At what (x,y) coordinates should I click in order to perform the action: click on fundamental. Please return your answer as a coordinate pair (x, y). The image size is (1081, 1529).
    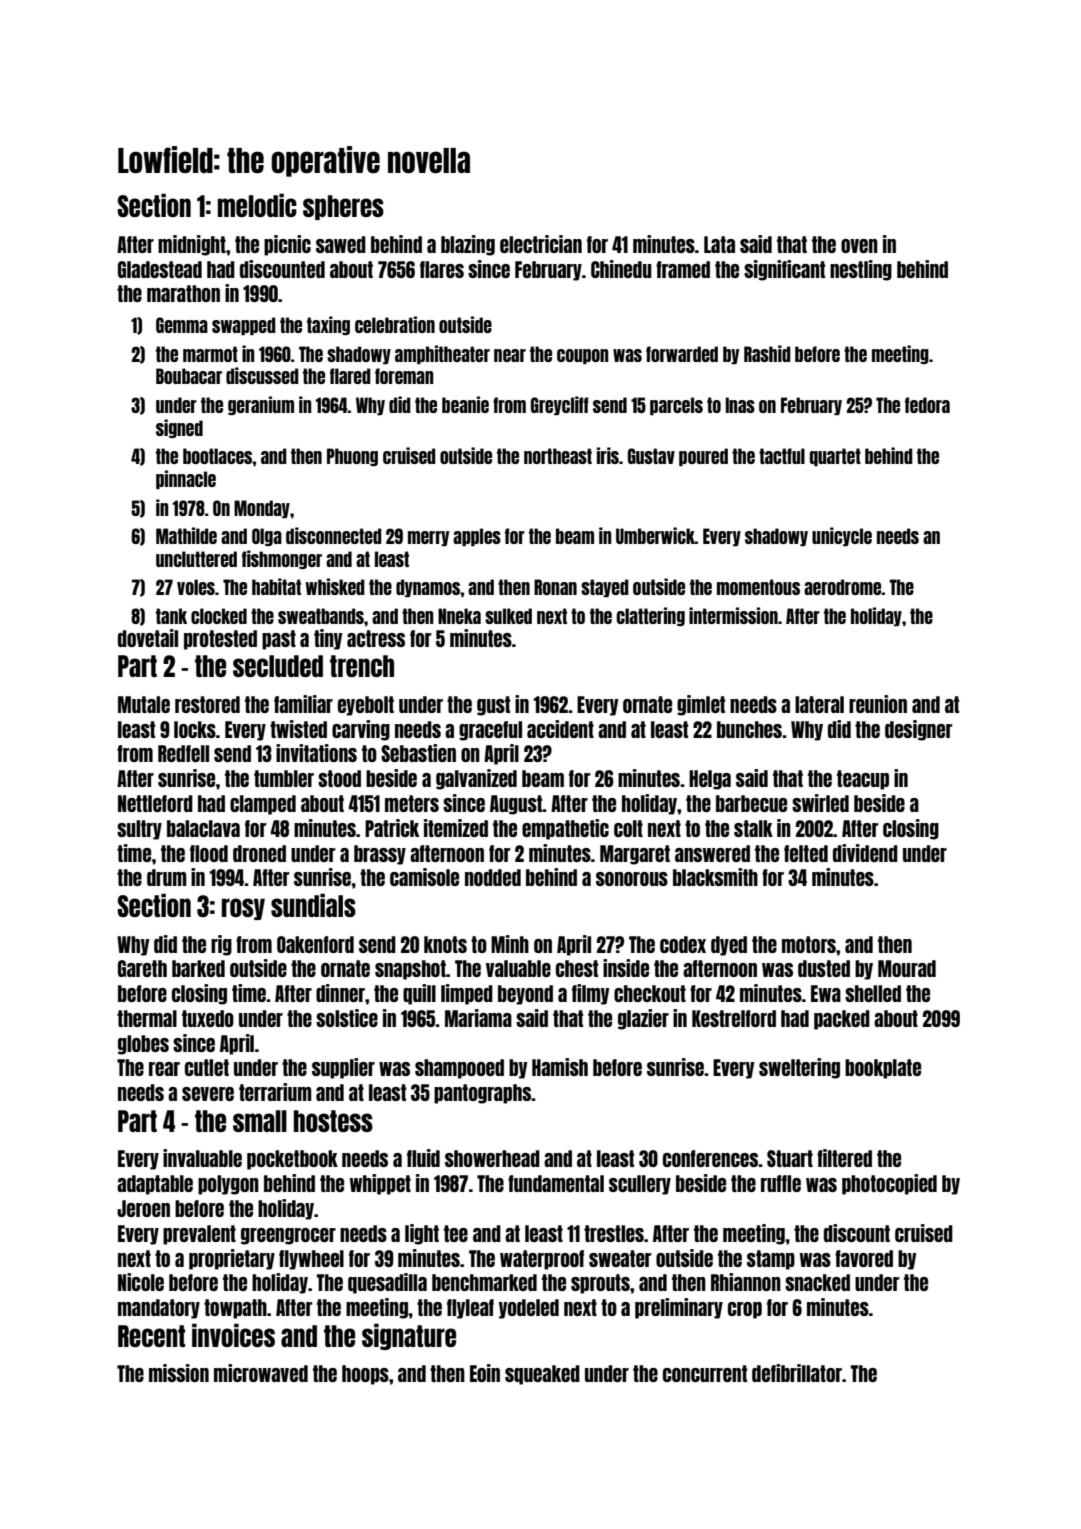
    Looking at the image, I should click on (556, 1183).
